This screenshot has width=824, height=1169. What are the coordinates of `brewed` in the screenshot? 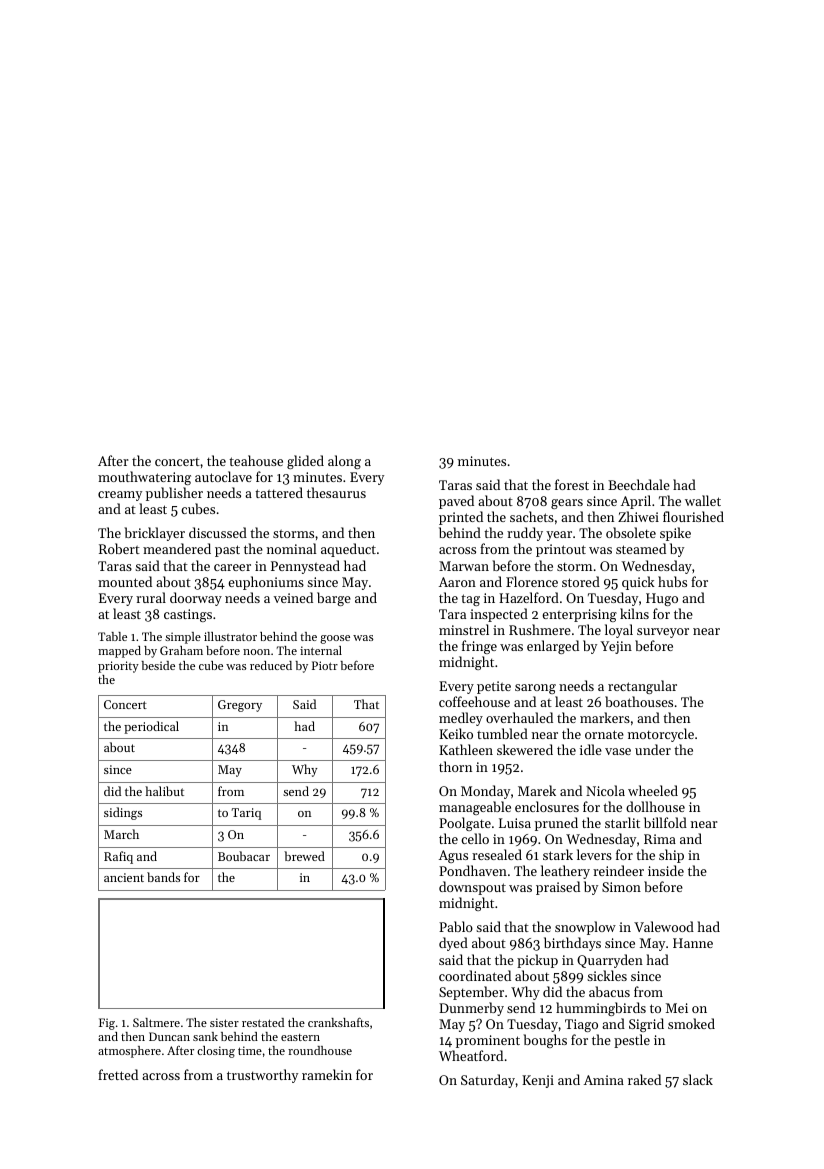 It's located at (304, 856).
